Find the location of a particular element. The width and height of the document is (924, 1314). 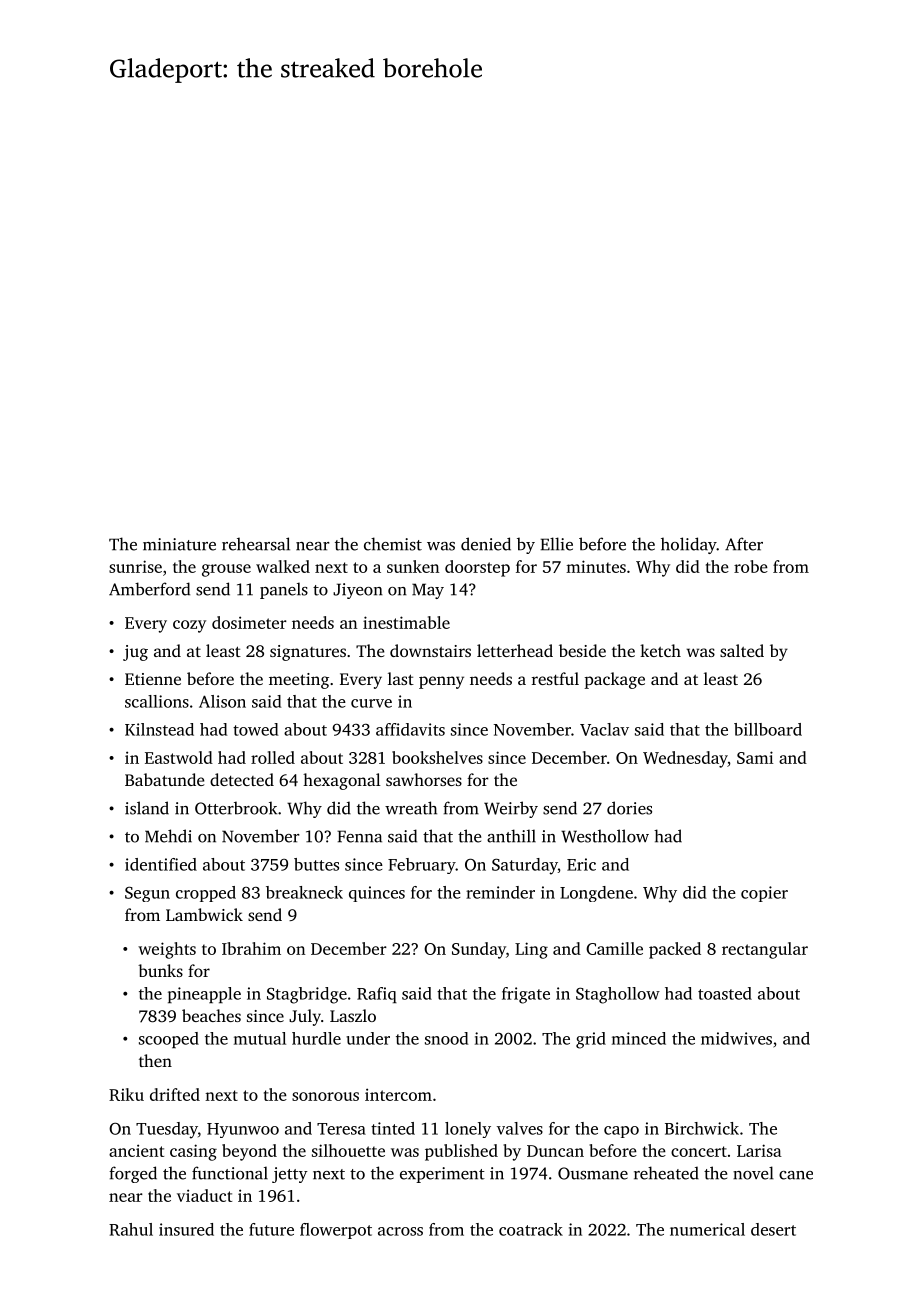

valves is located at coordinates (520, 1128).
